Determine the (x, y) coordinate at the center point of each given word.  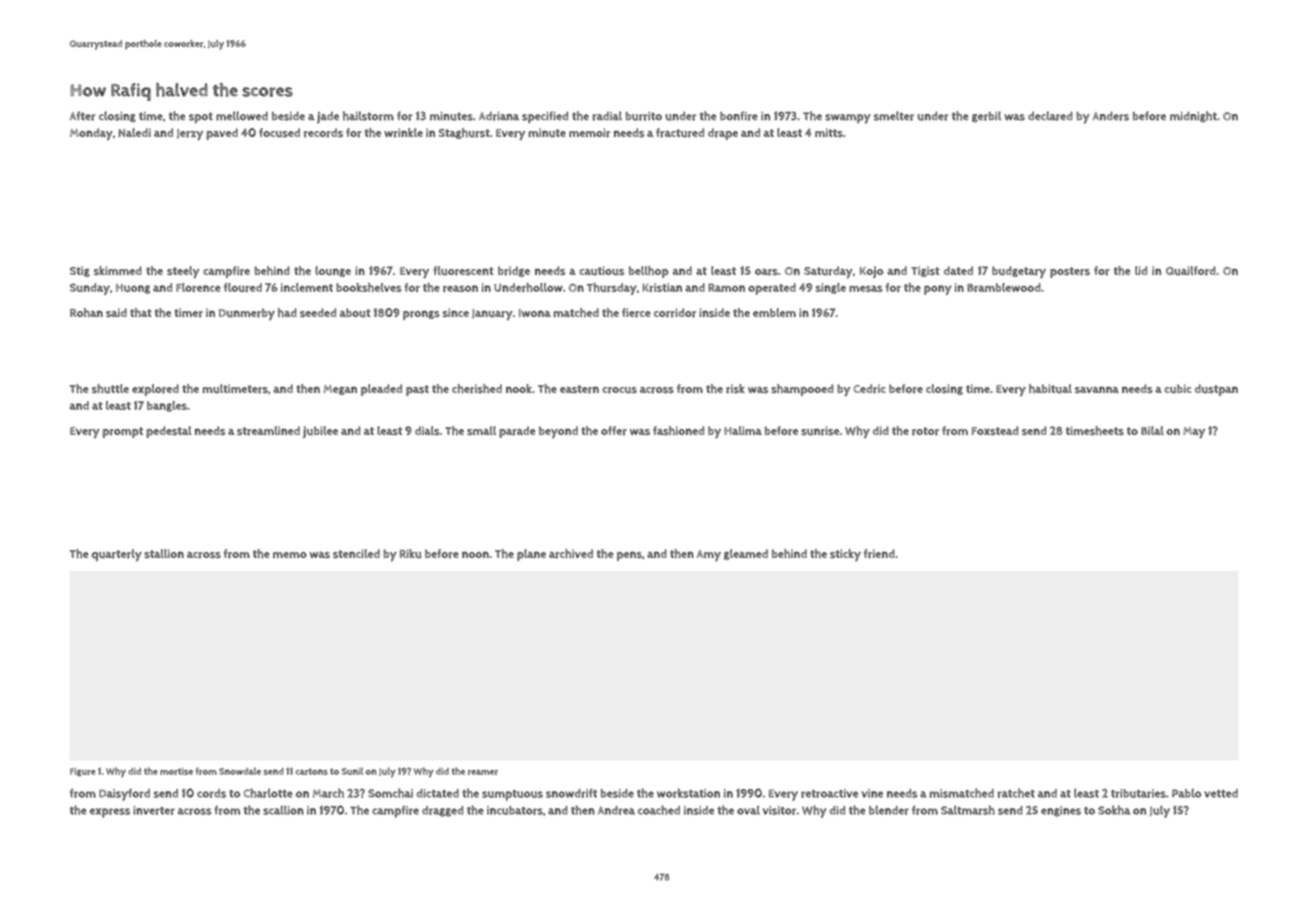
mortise (176, 771)
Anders (1111, 116)
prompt (123, 432)
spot (201, 117)
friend (879, 554)
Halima (743, 430)
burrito (644, 116)
